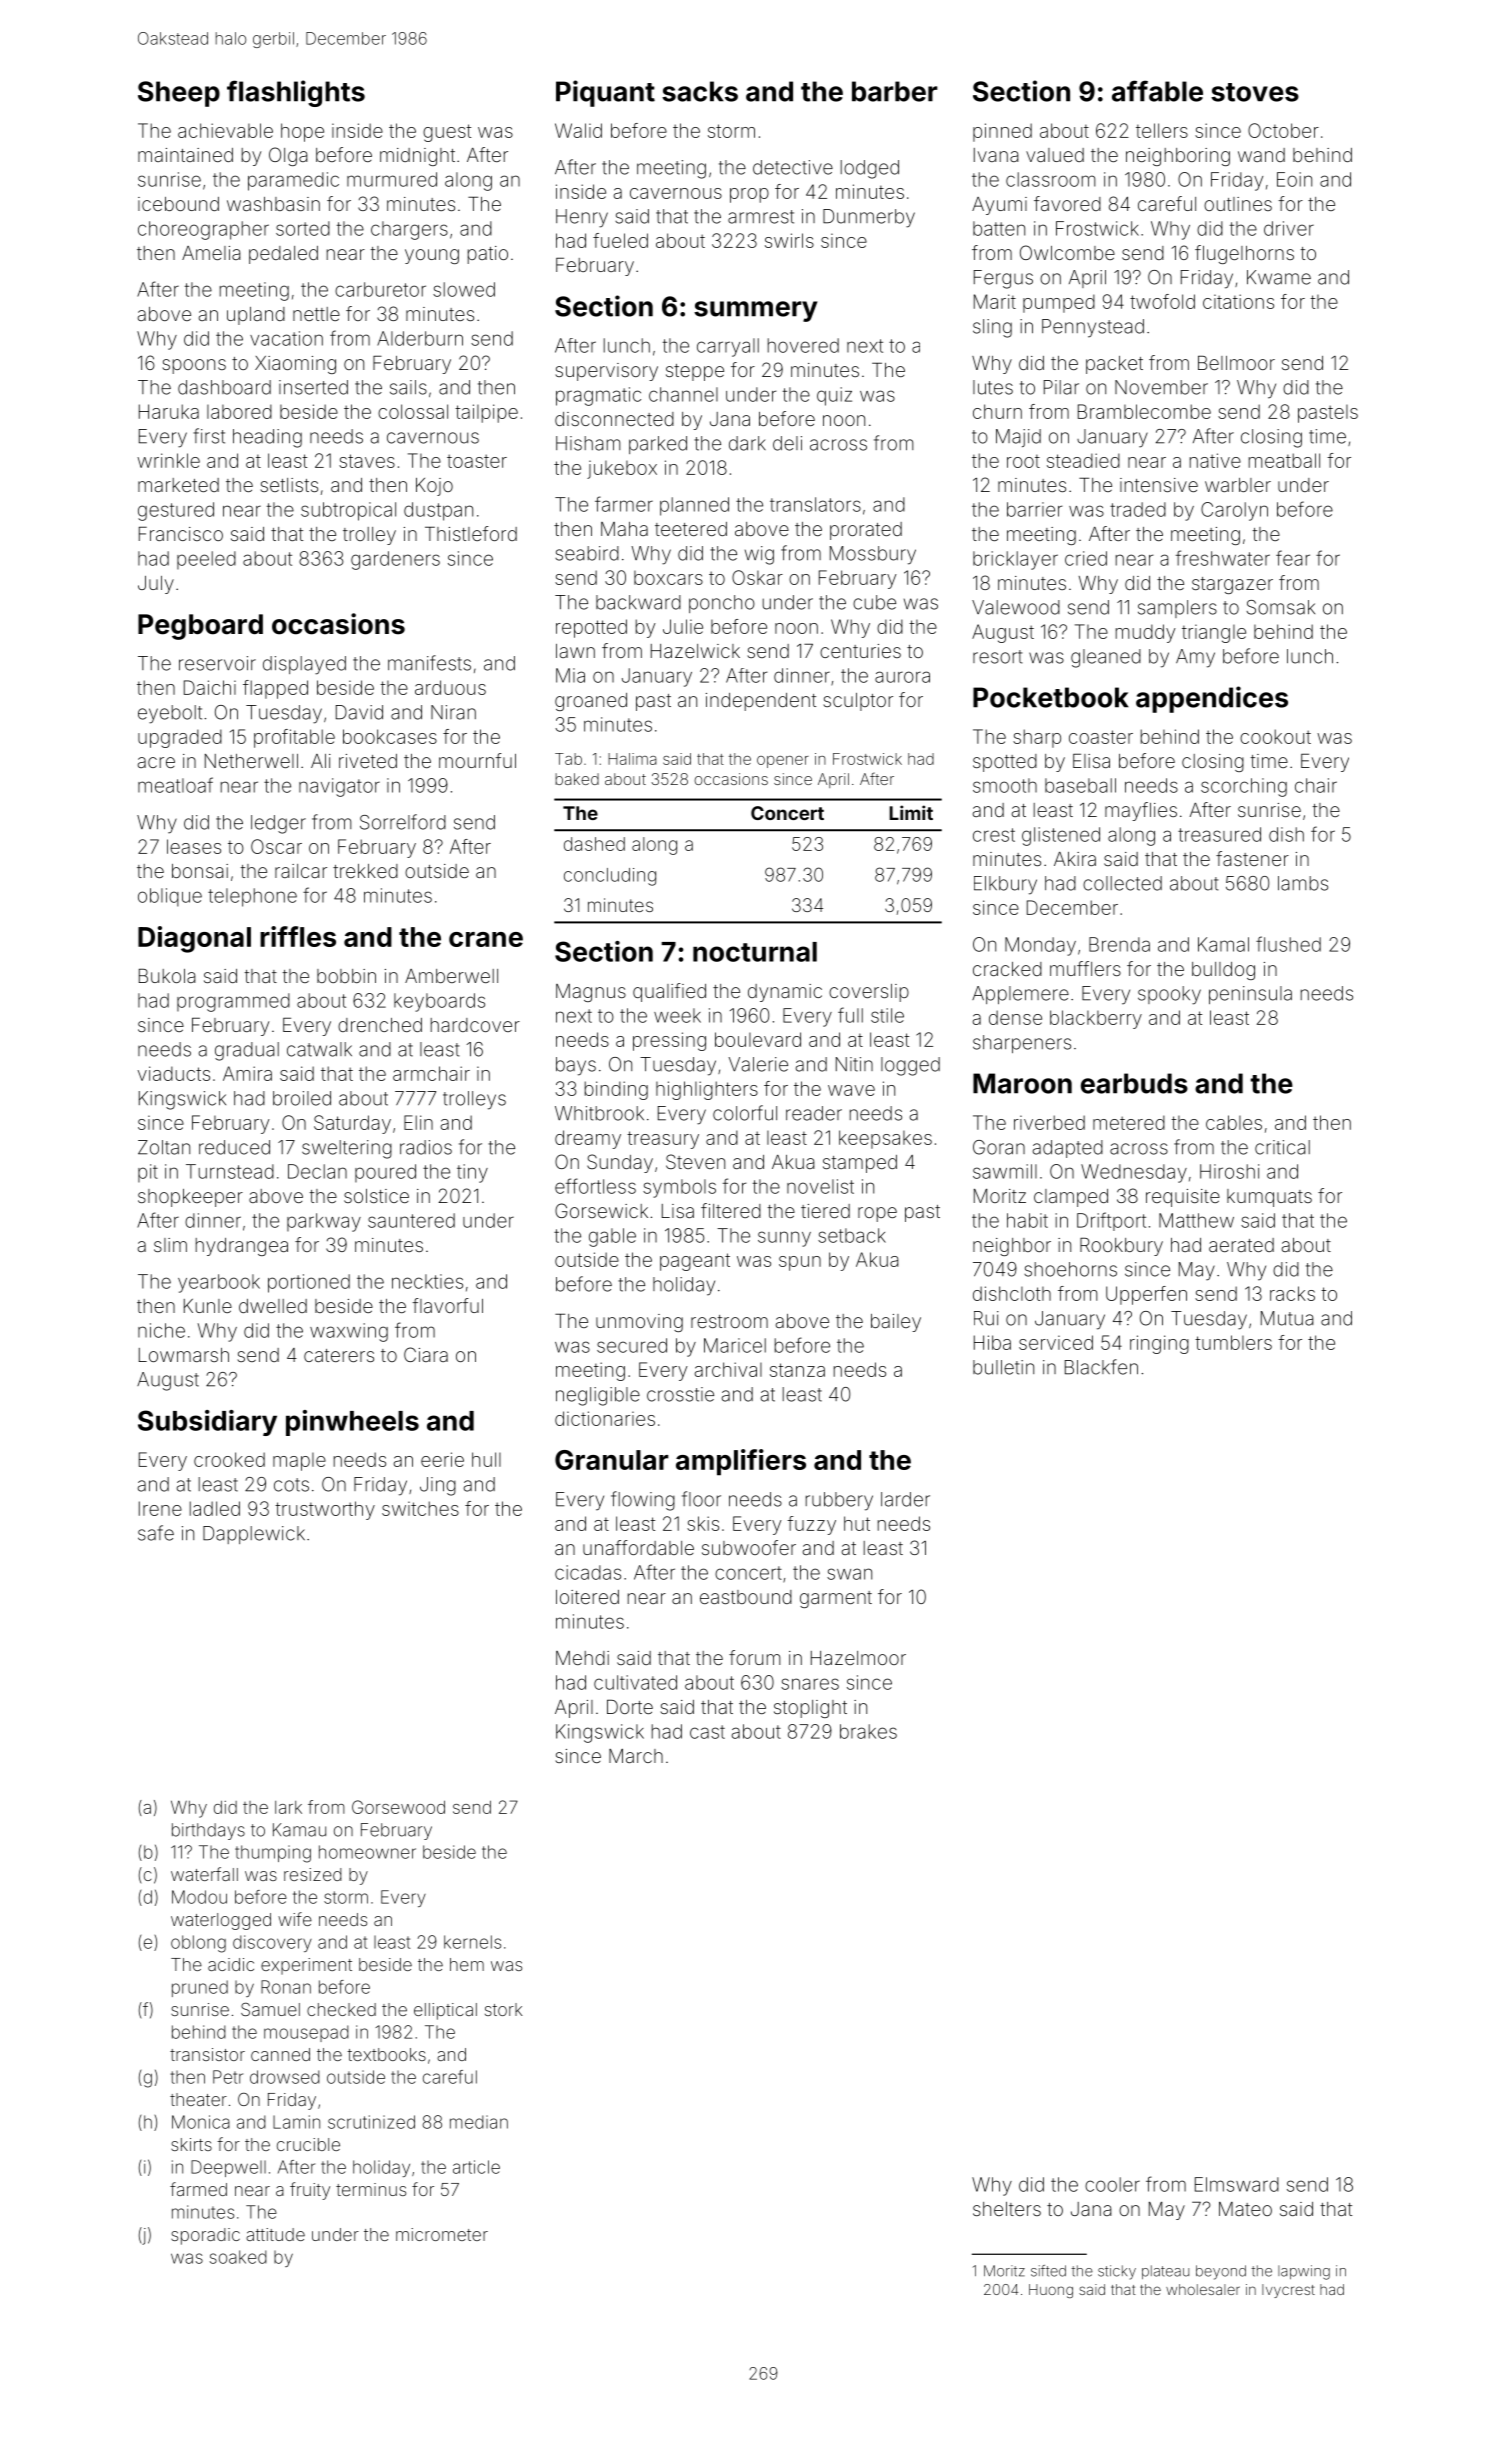  What do you see at coordinates (296, 93) in the image?
I see `flashlights` at bounding box center [296, 93].
